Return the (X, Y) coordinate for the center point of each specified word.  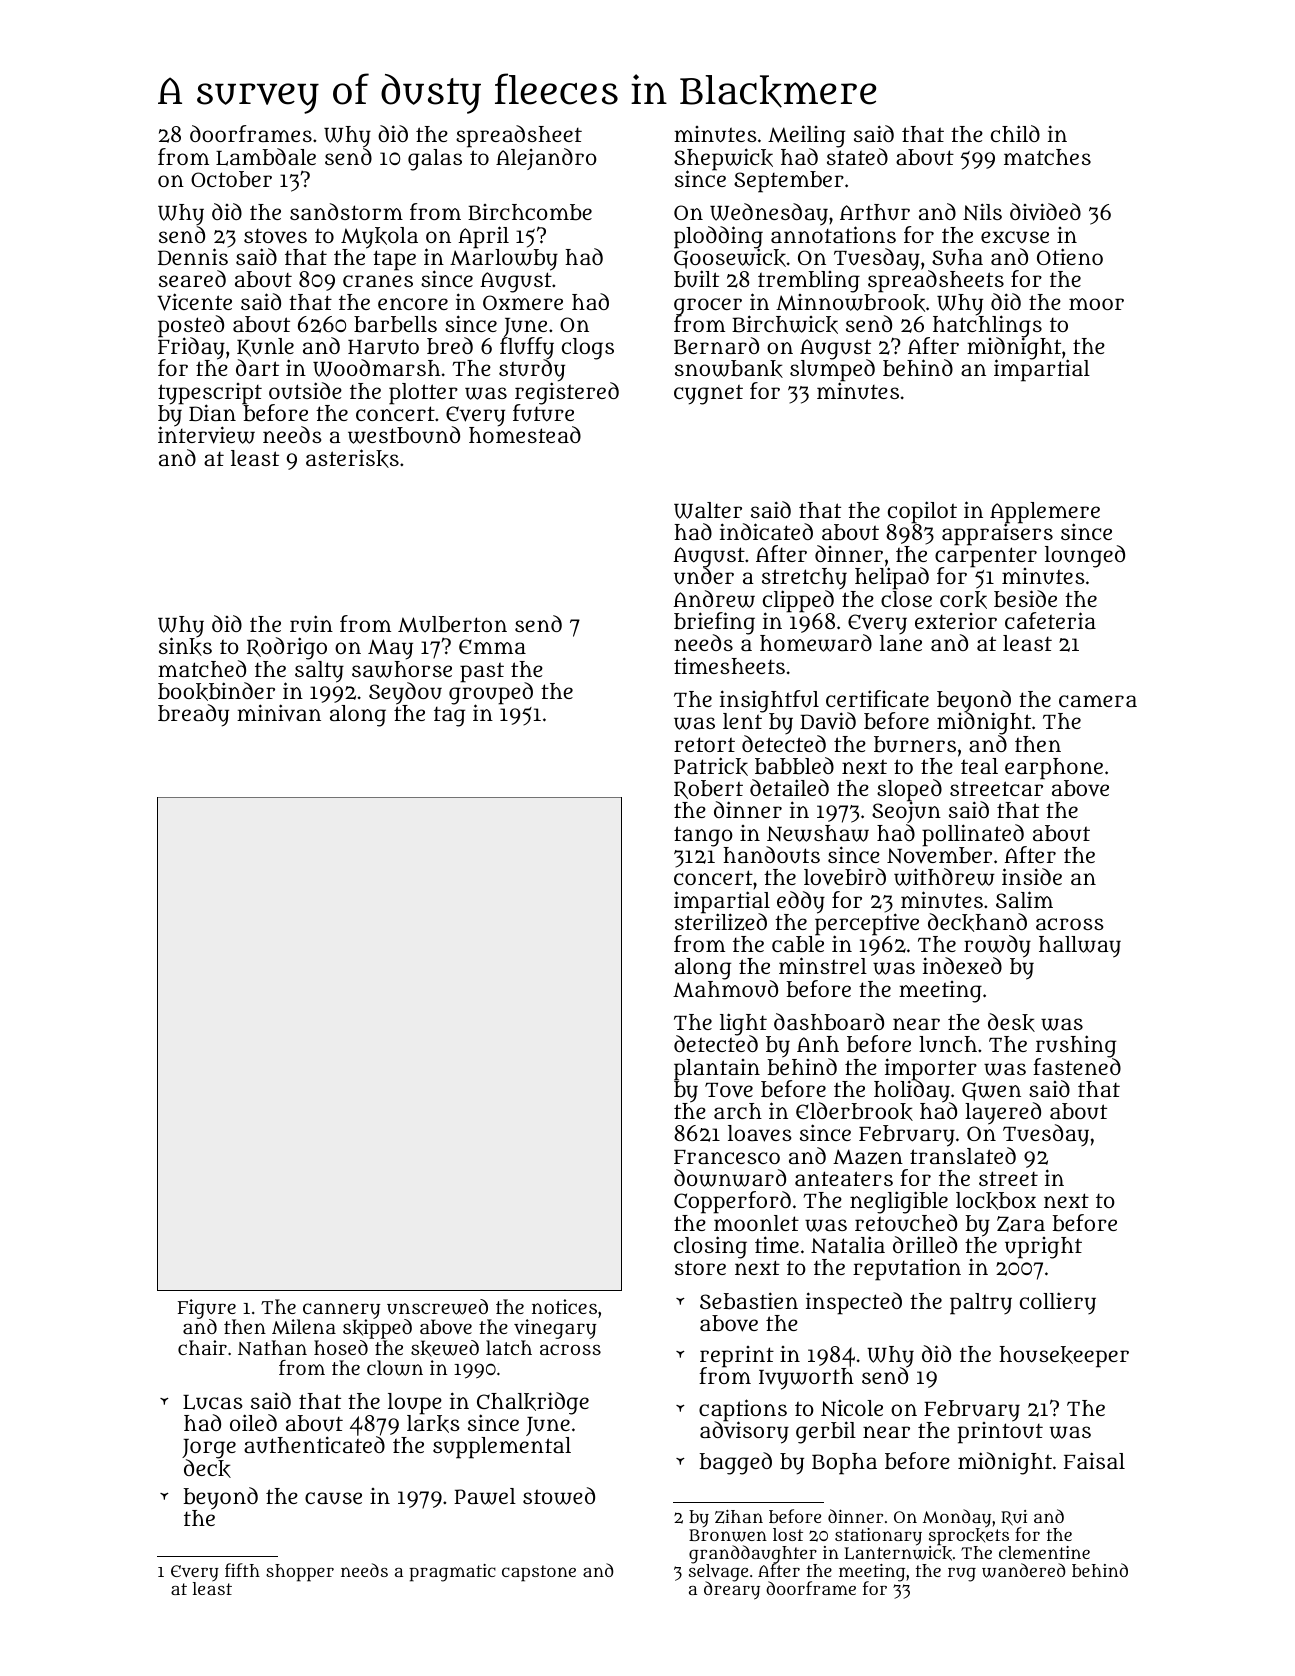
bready (193, 715)
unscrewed (437, 1307)
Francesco (727, 1157)
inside (1032, 876)
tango (703, 836)
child (1015, 133)
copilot (922, 512)
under (704, 576)
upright (1043, 1248)
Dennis (193, 256)
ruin (311, 623)
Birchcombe (530, 212)
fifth (242, 1570)
